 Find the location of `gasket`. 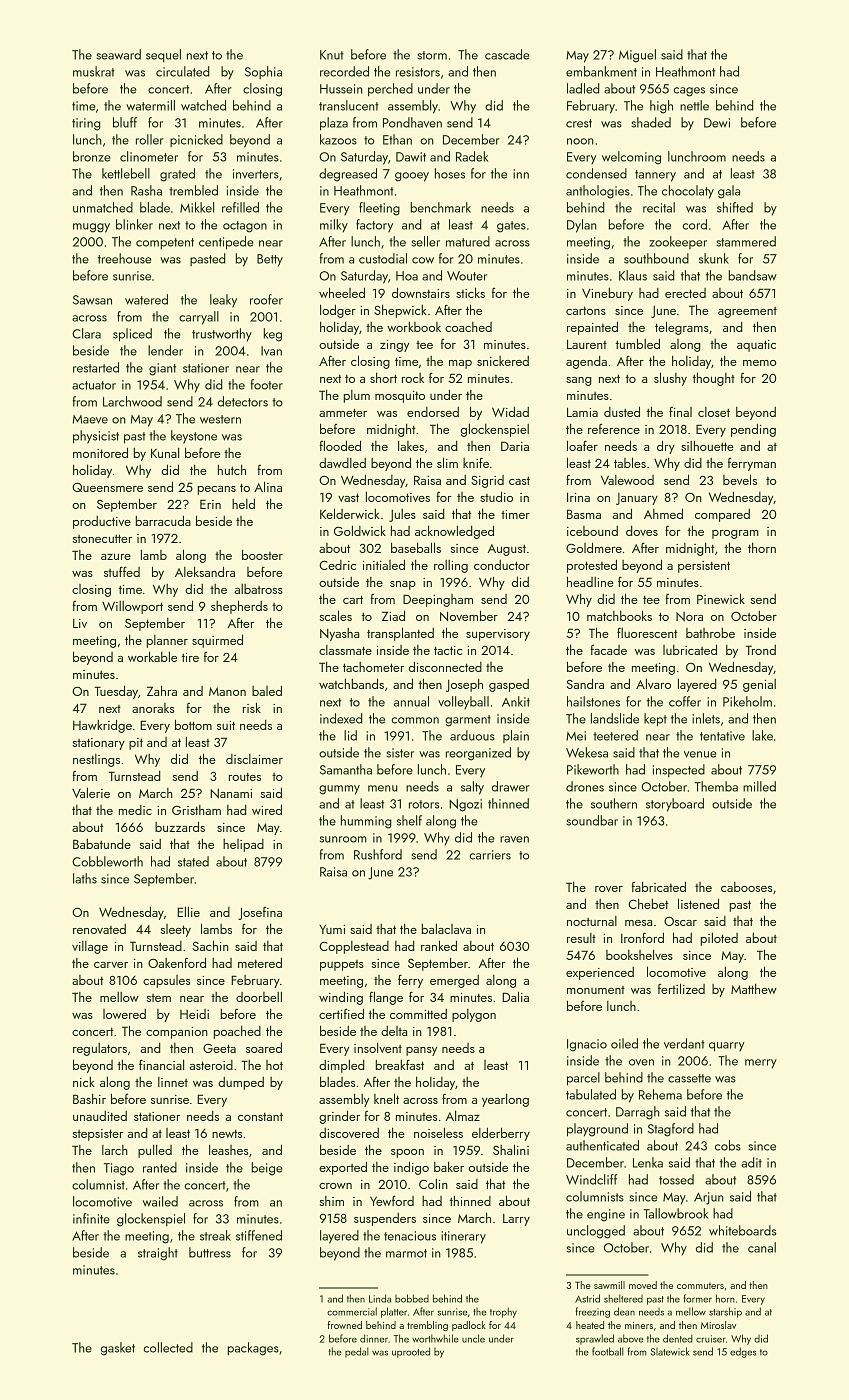

gasket is located at coordinates (118, 1349).
